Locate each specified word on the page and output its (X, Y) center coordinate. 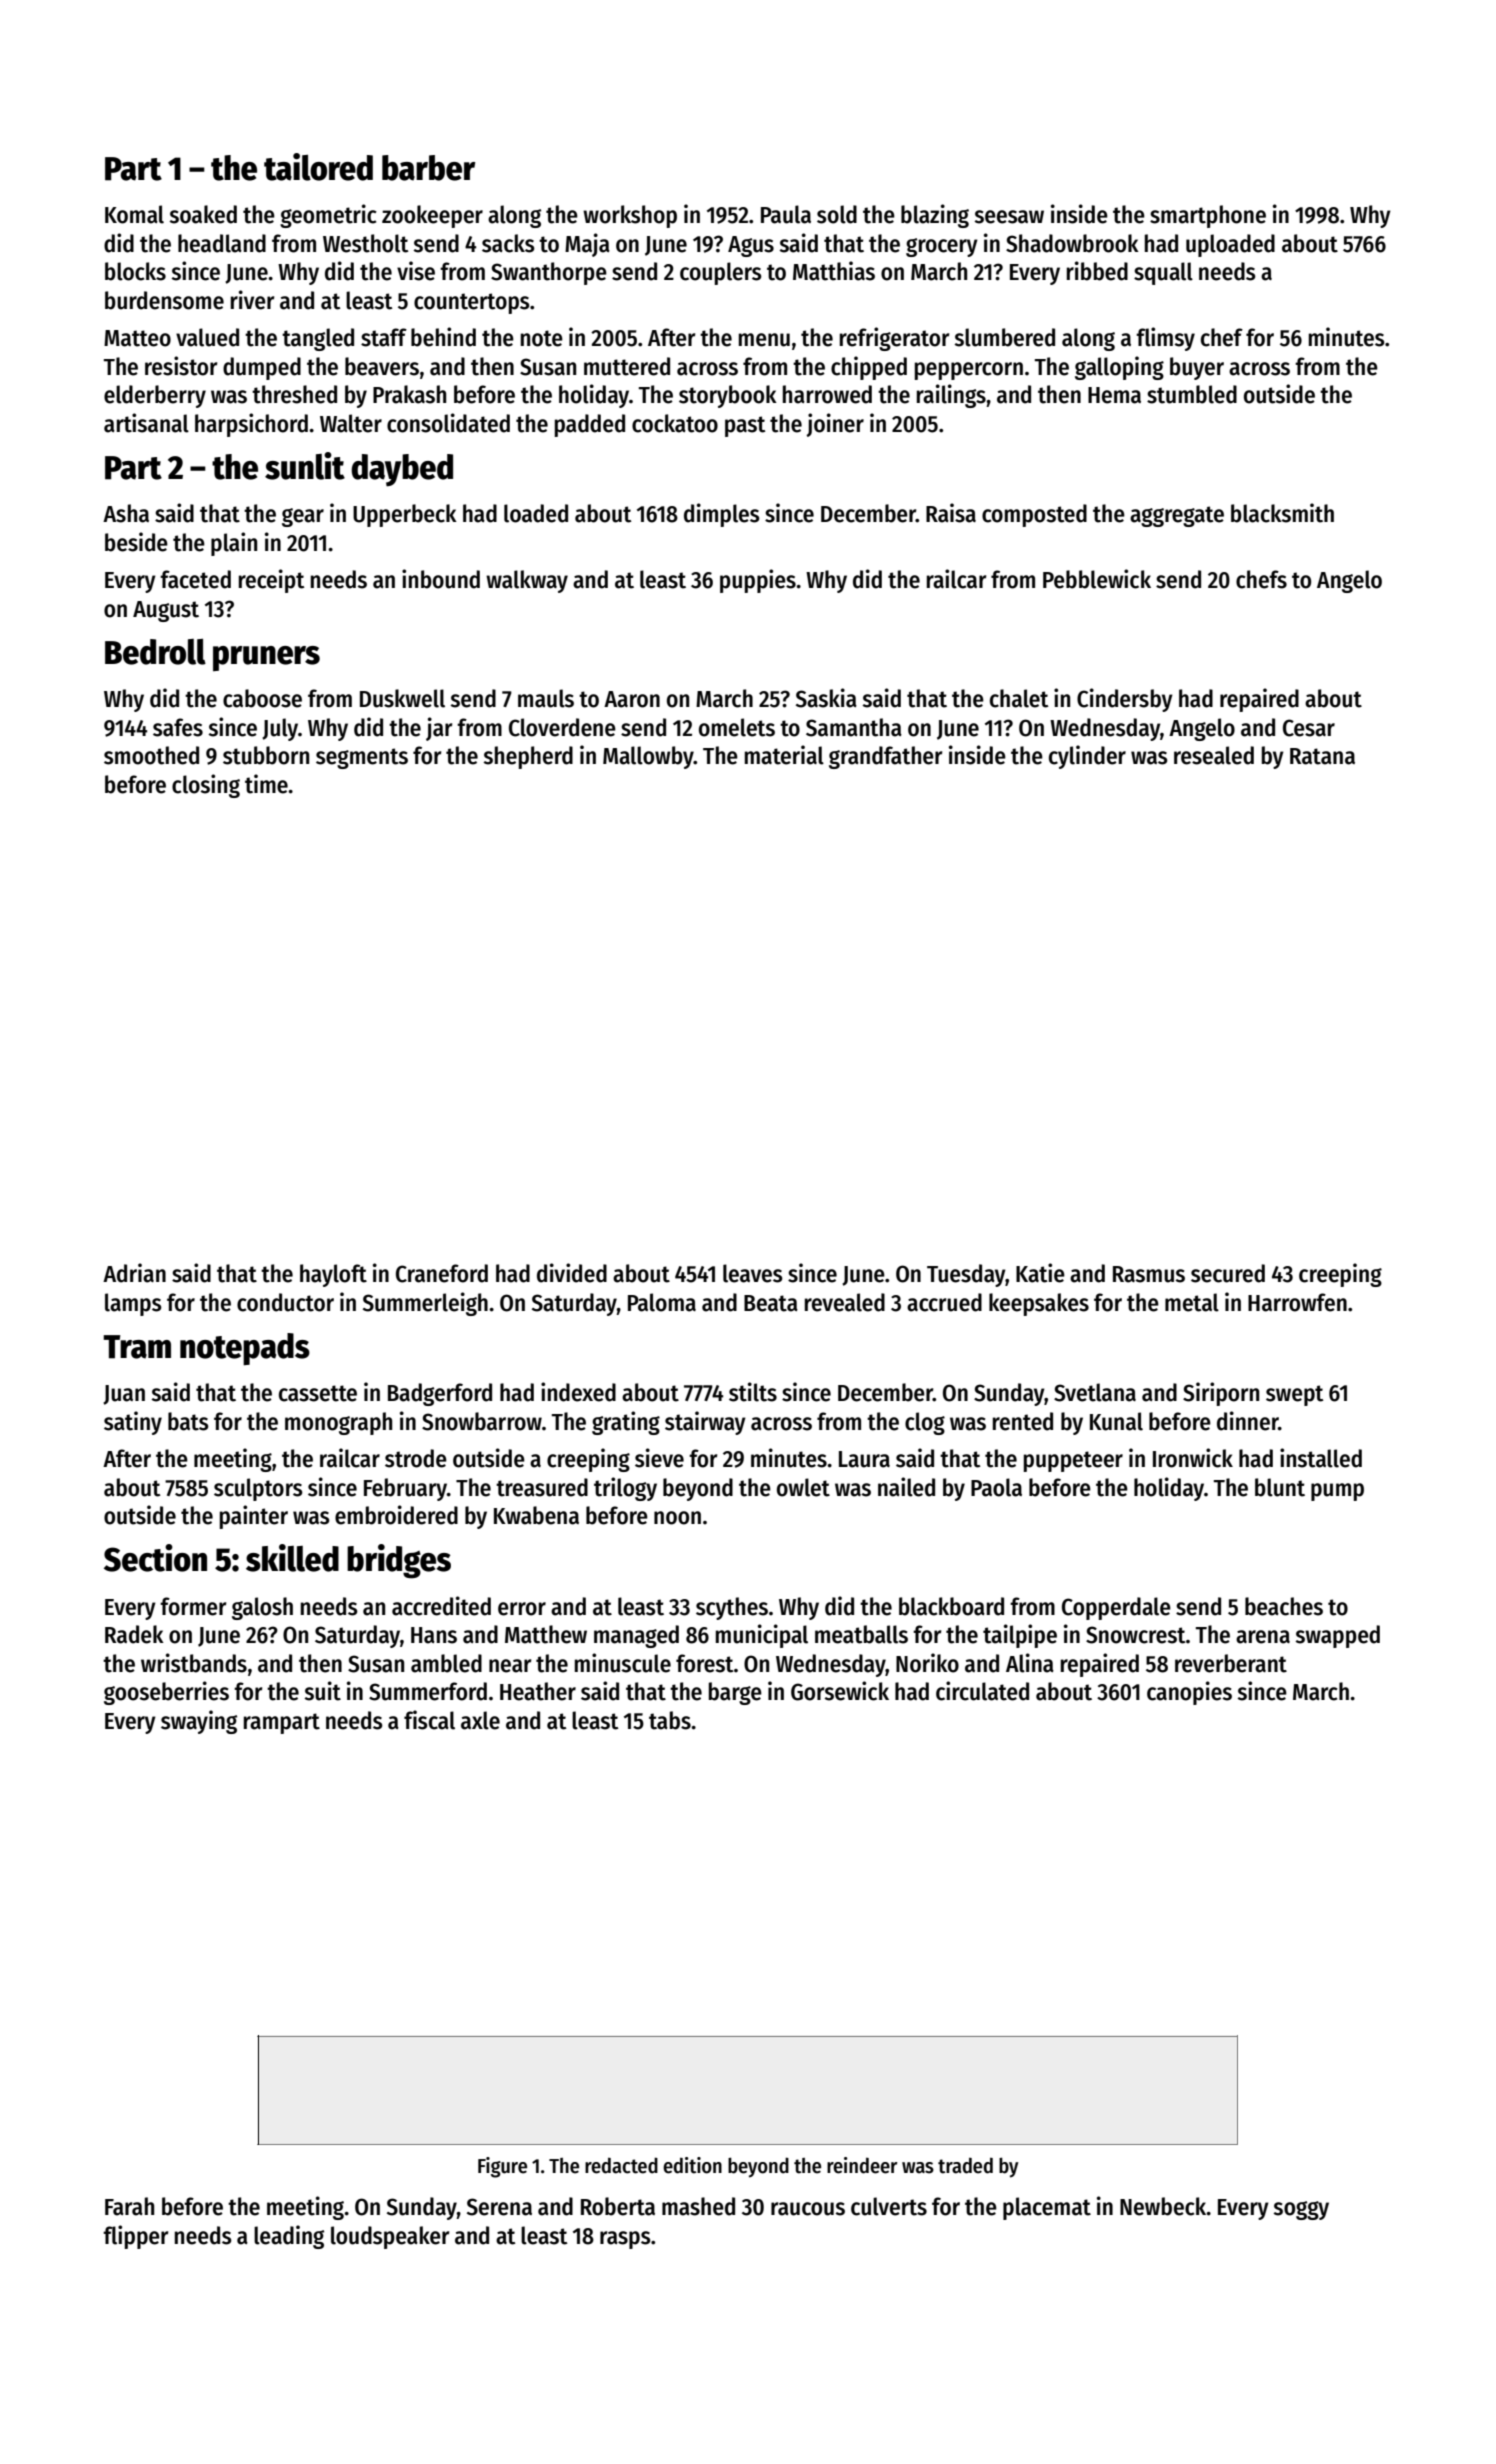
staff (384, 337)
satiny (133, 1423)
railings (951, 396)
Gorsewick (840, 1691)
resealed (1214, 755)
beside (136, 542)
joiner (835, 425)
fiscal (429, 1720)
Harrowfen (1297, 1302)
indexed (578, 1392)
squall (1163, 273)
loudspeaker (390, 2237)
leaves (753, 1273)
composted (1034, 515)
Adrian (134, 1273)
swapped (1337, 1636)
